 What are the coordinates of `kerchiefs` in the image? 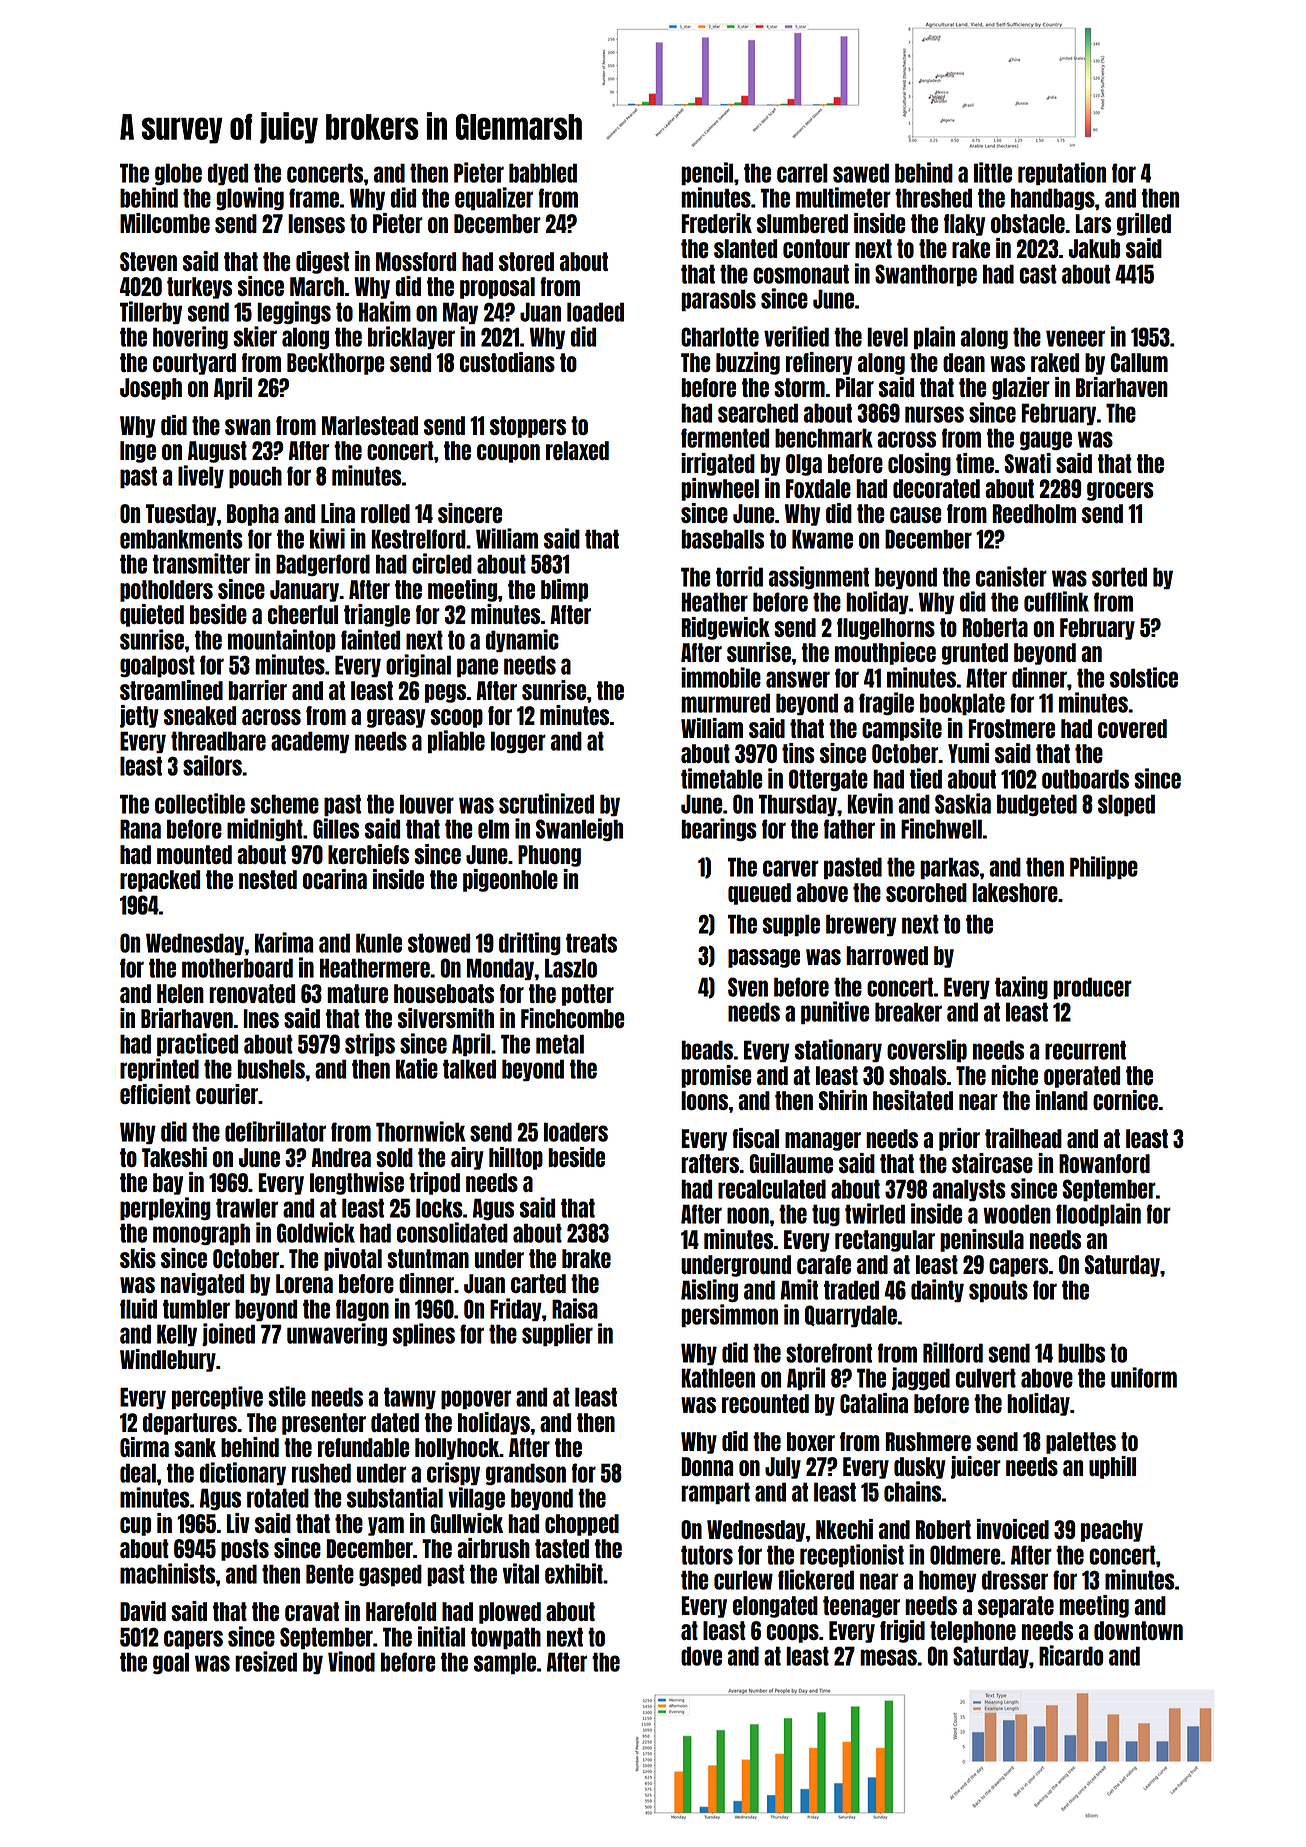 It's located at (368, 854).
